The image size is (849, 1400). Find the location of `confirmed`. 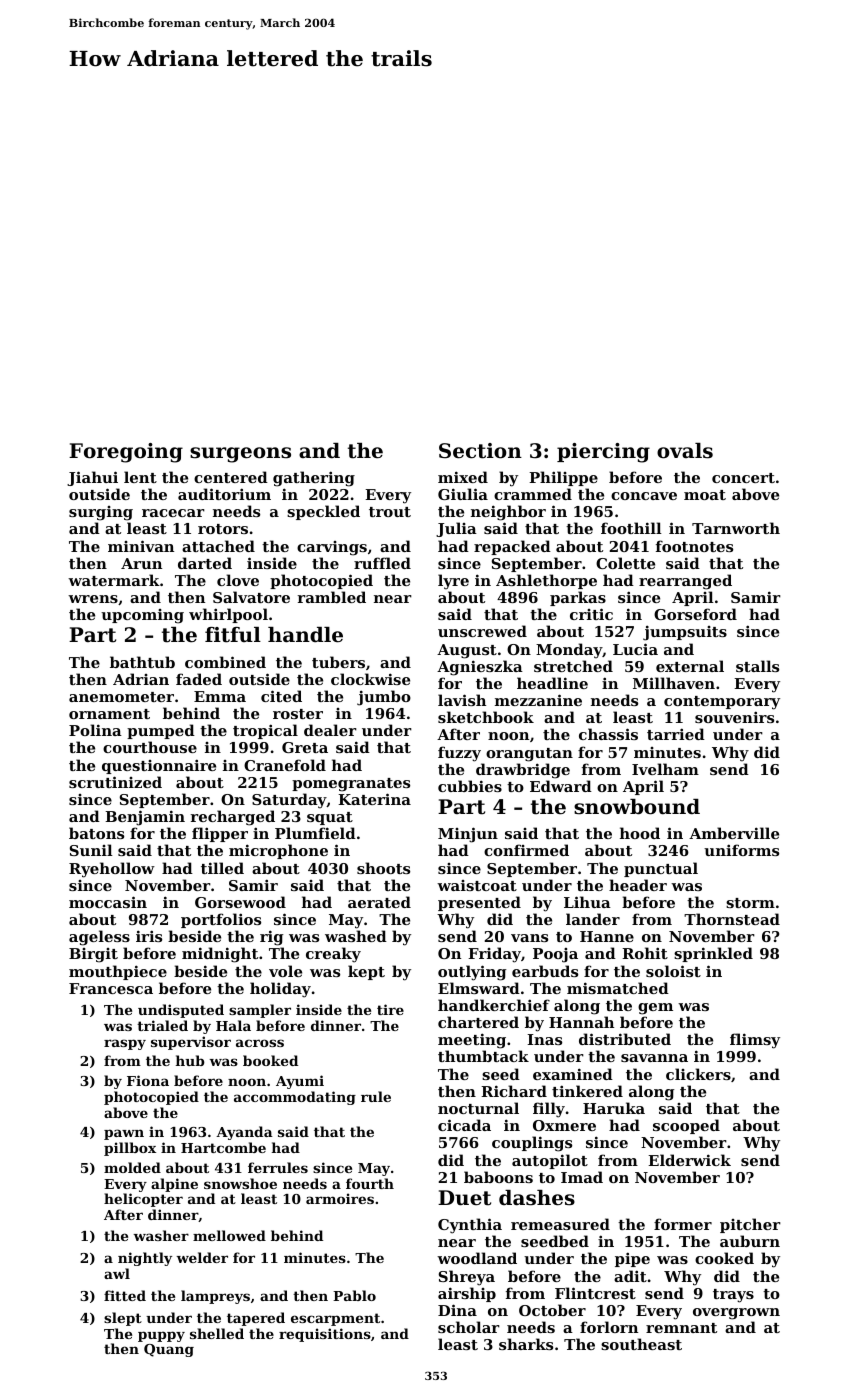

confirmed is located at coordinates (526, 850).
